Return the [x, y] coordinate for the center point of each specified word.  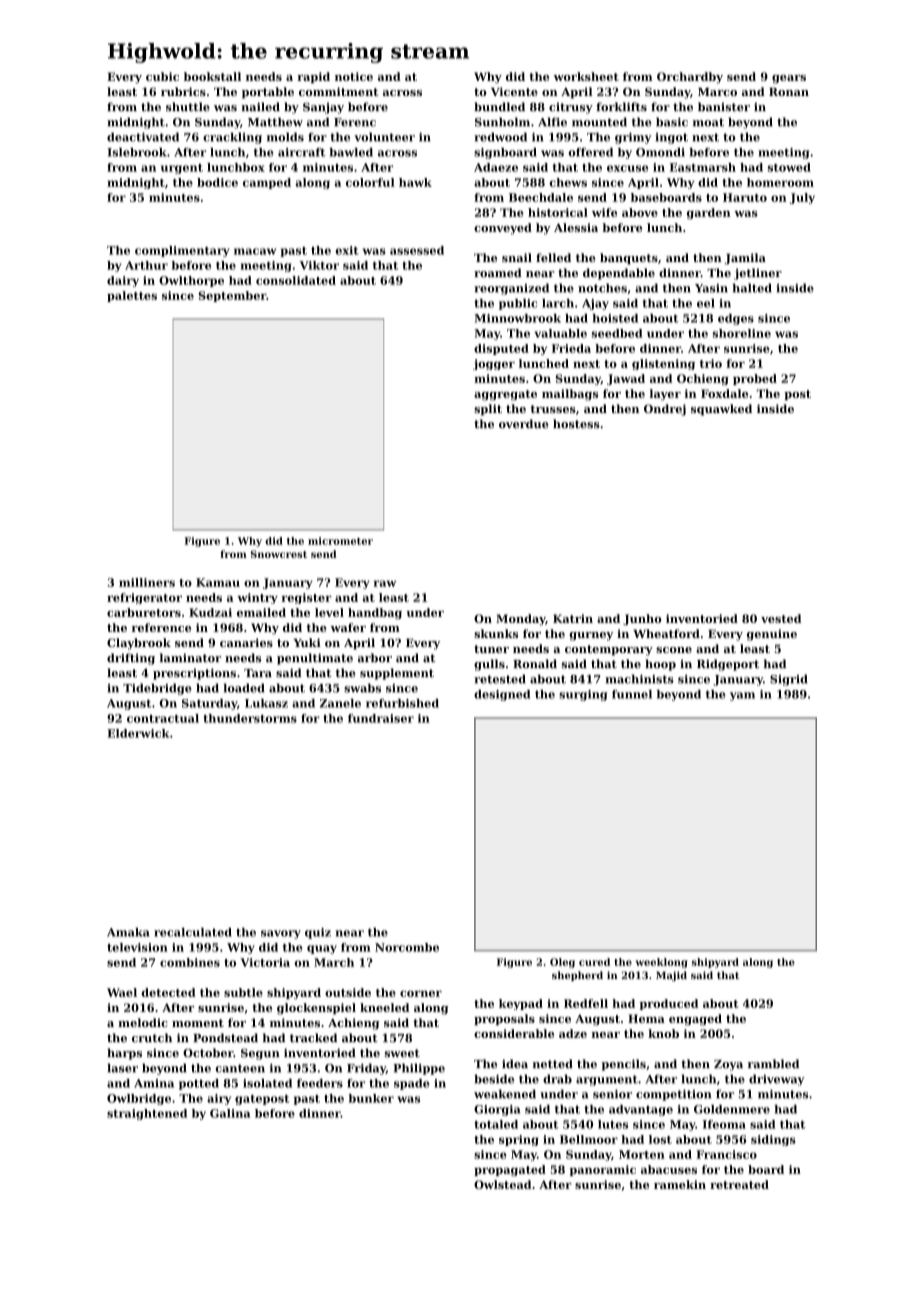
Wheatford [666, 633]
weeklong [662, 963]
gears [789, 79]
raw [385, 583]
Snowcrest [279, 554]
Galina [230, 1113]
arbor [375, 658]
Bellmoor [589, 1139]
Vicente [514, 91]
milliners [147, 582]
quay [322, 949]
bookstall [212, 76]
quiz [318, 933]
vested [781, 618]
